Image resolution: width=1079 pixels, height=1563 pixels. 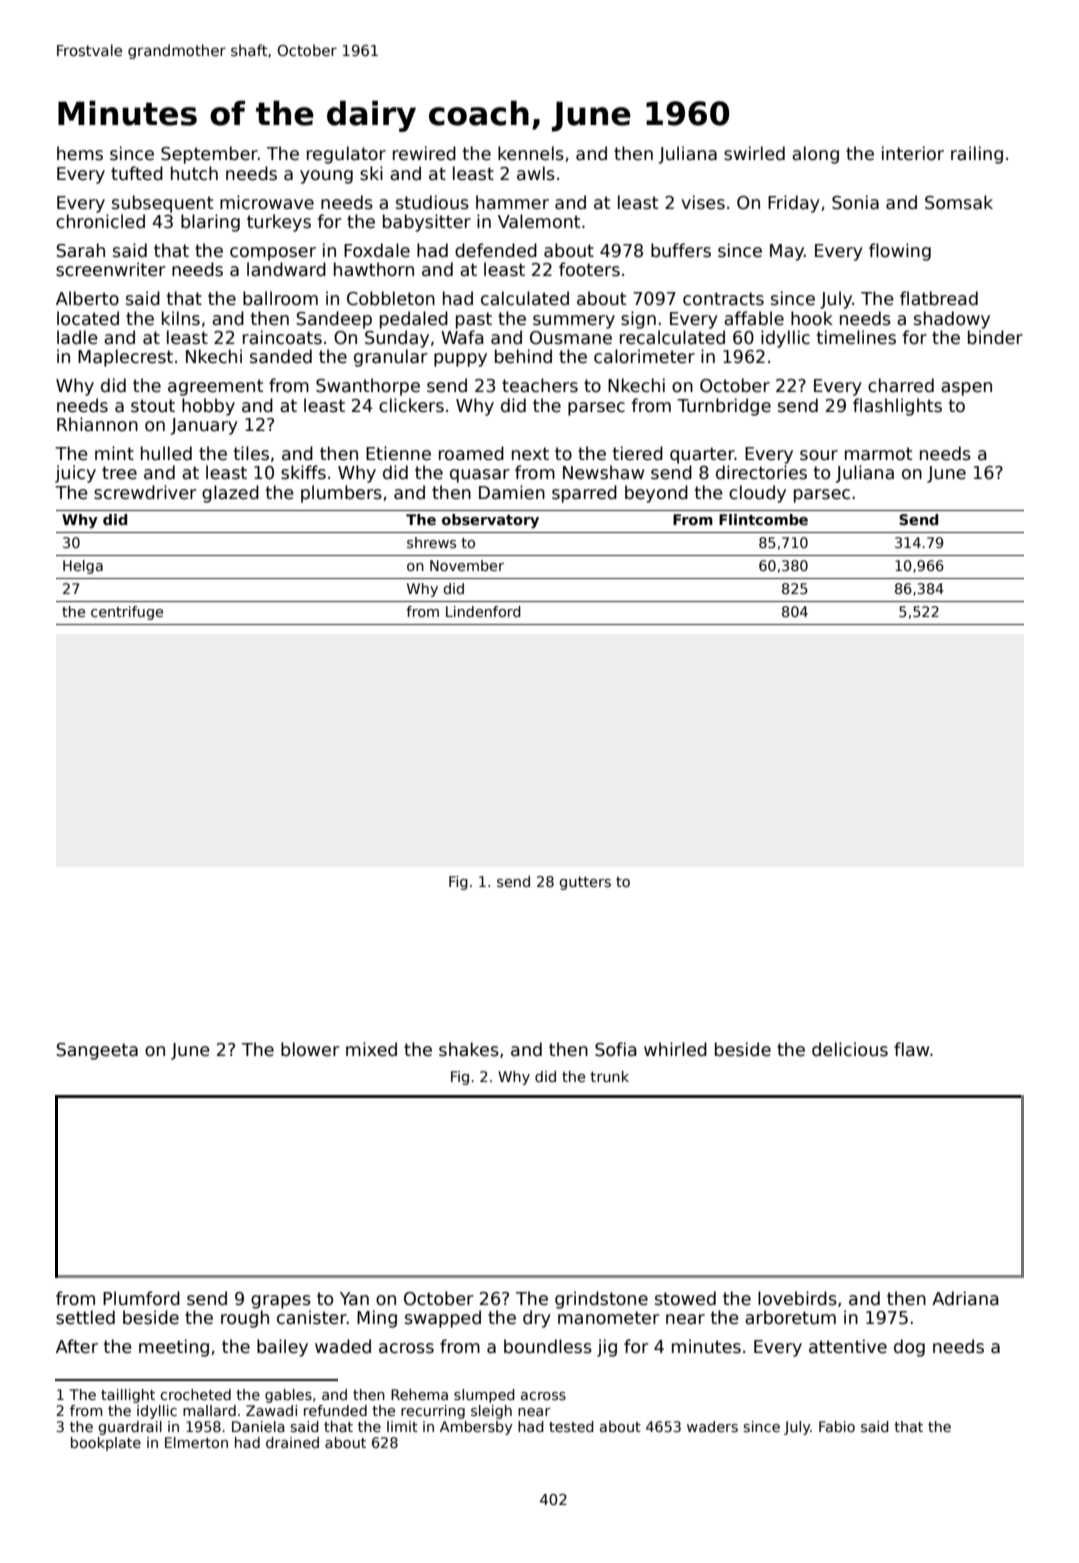 What do you see at coordinates (571, 1426) in the image?
I see `tested` at bounding box center [571, 1426].
